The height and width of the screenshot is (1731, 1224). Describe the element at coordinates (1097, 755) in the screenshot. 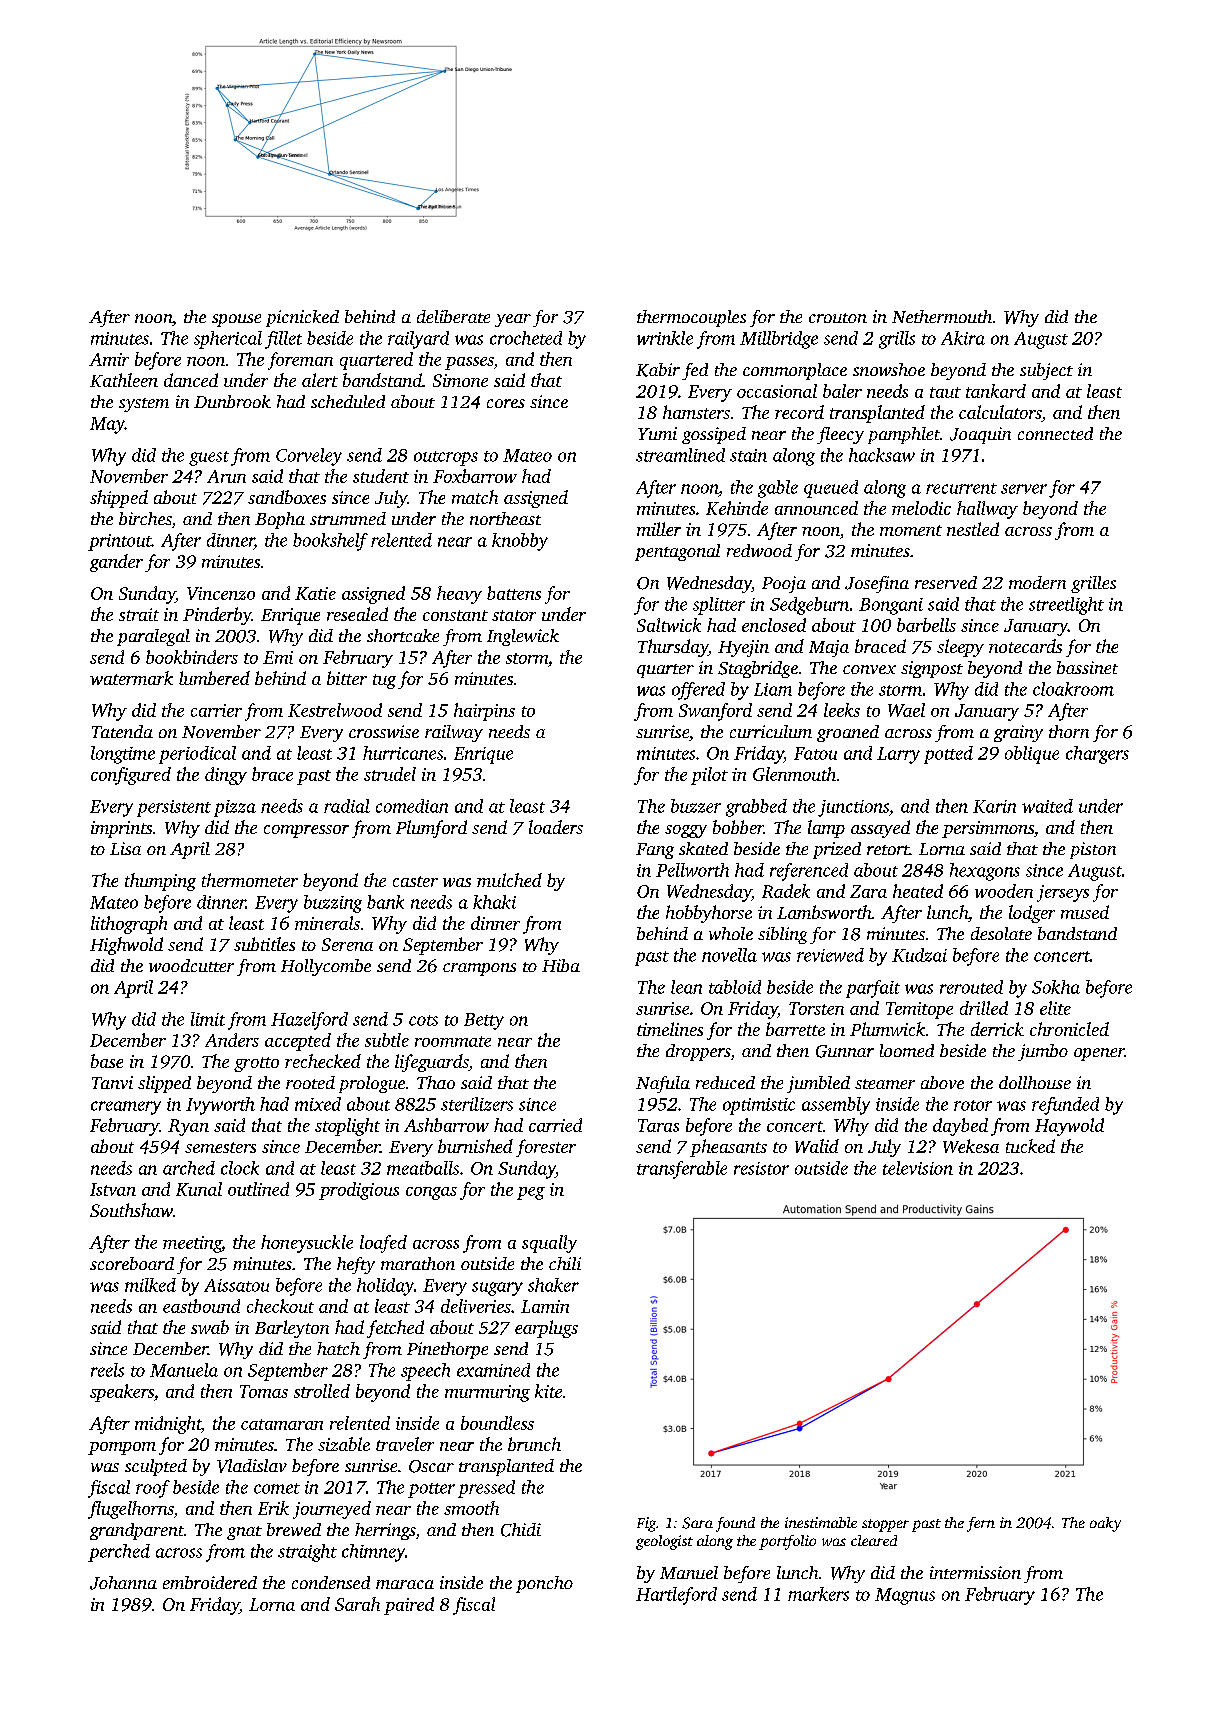

I see `chargers` at that location.
